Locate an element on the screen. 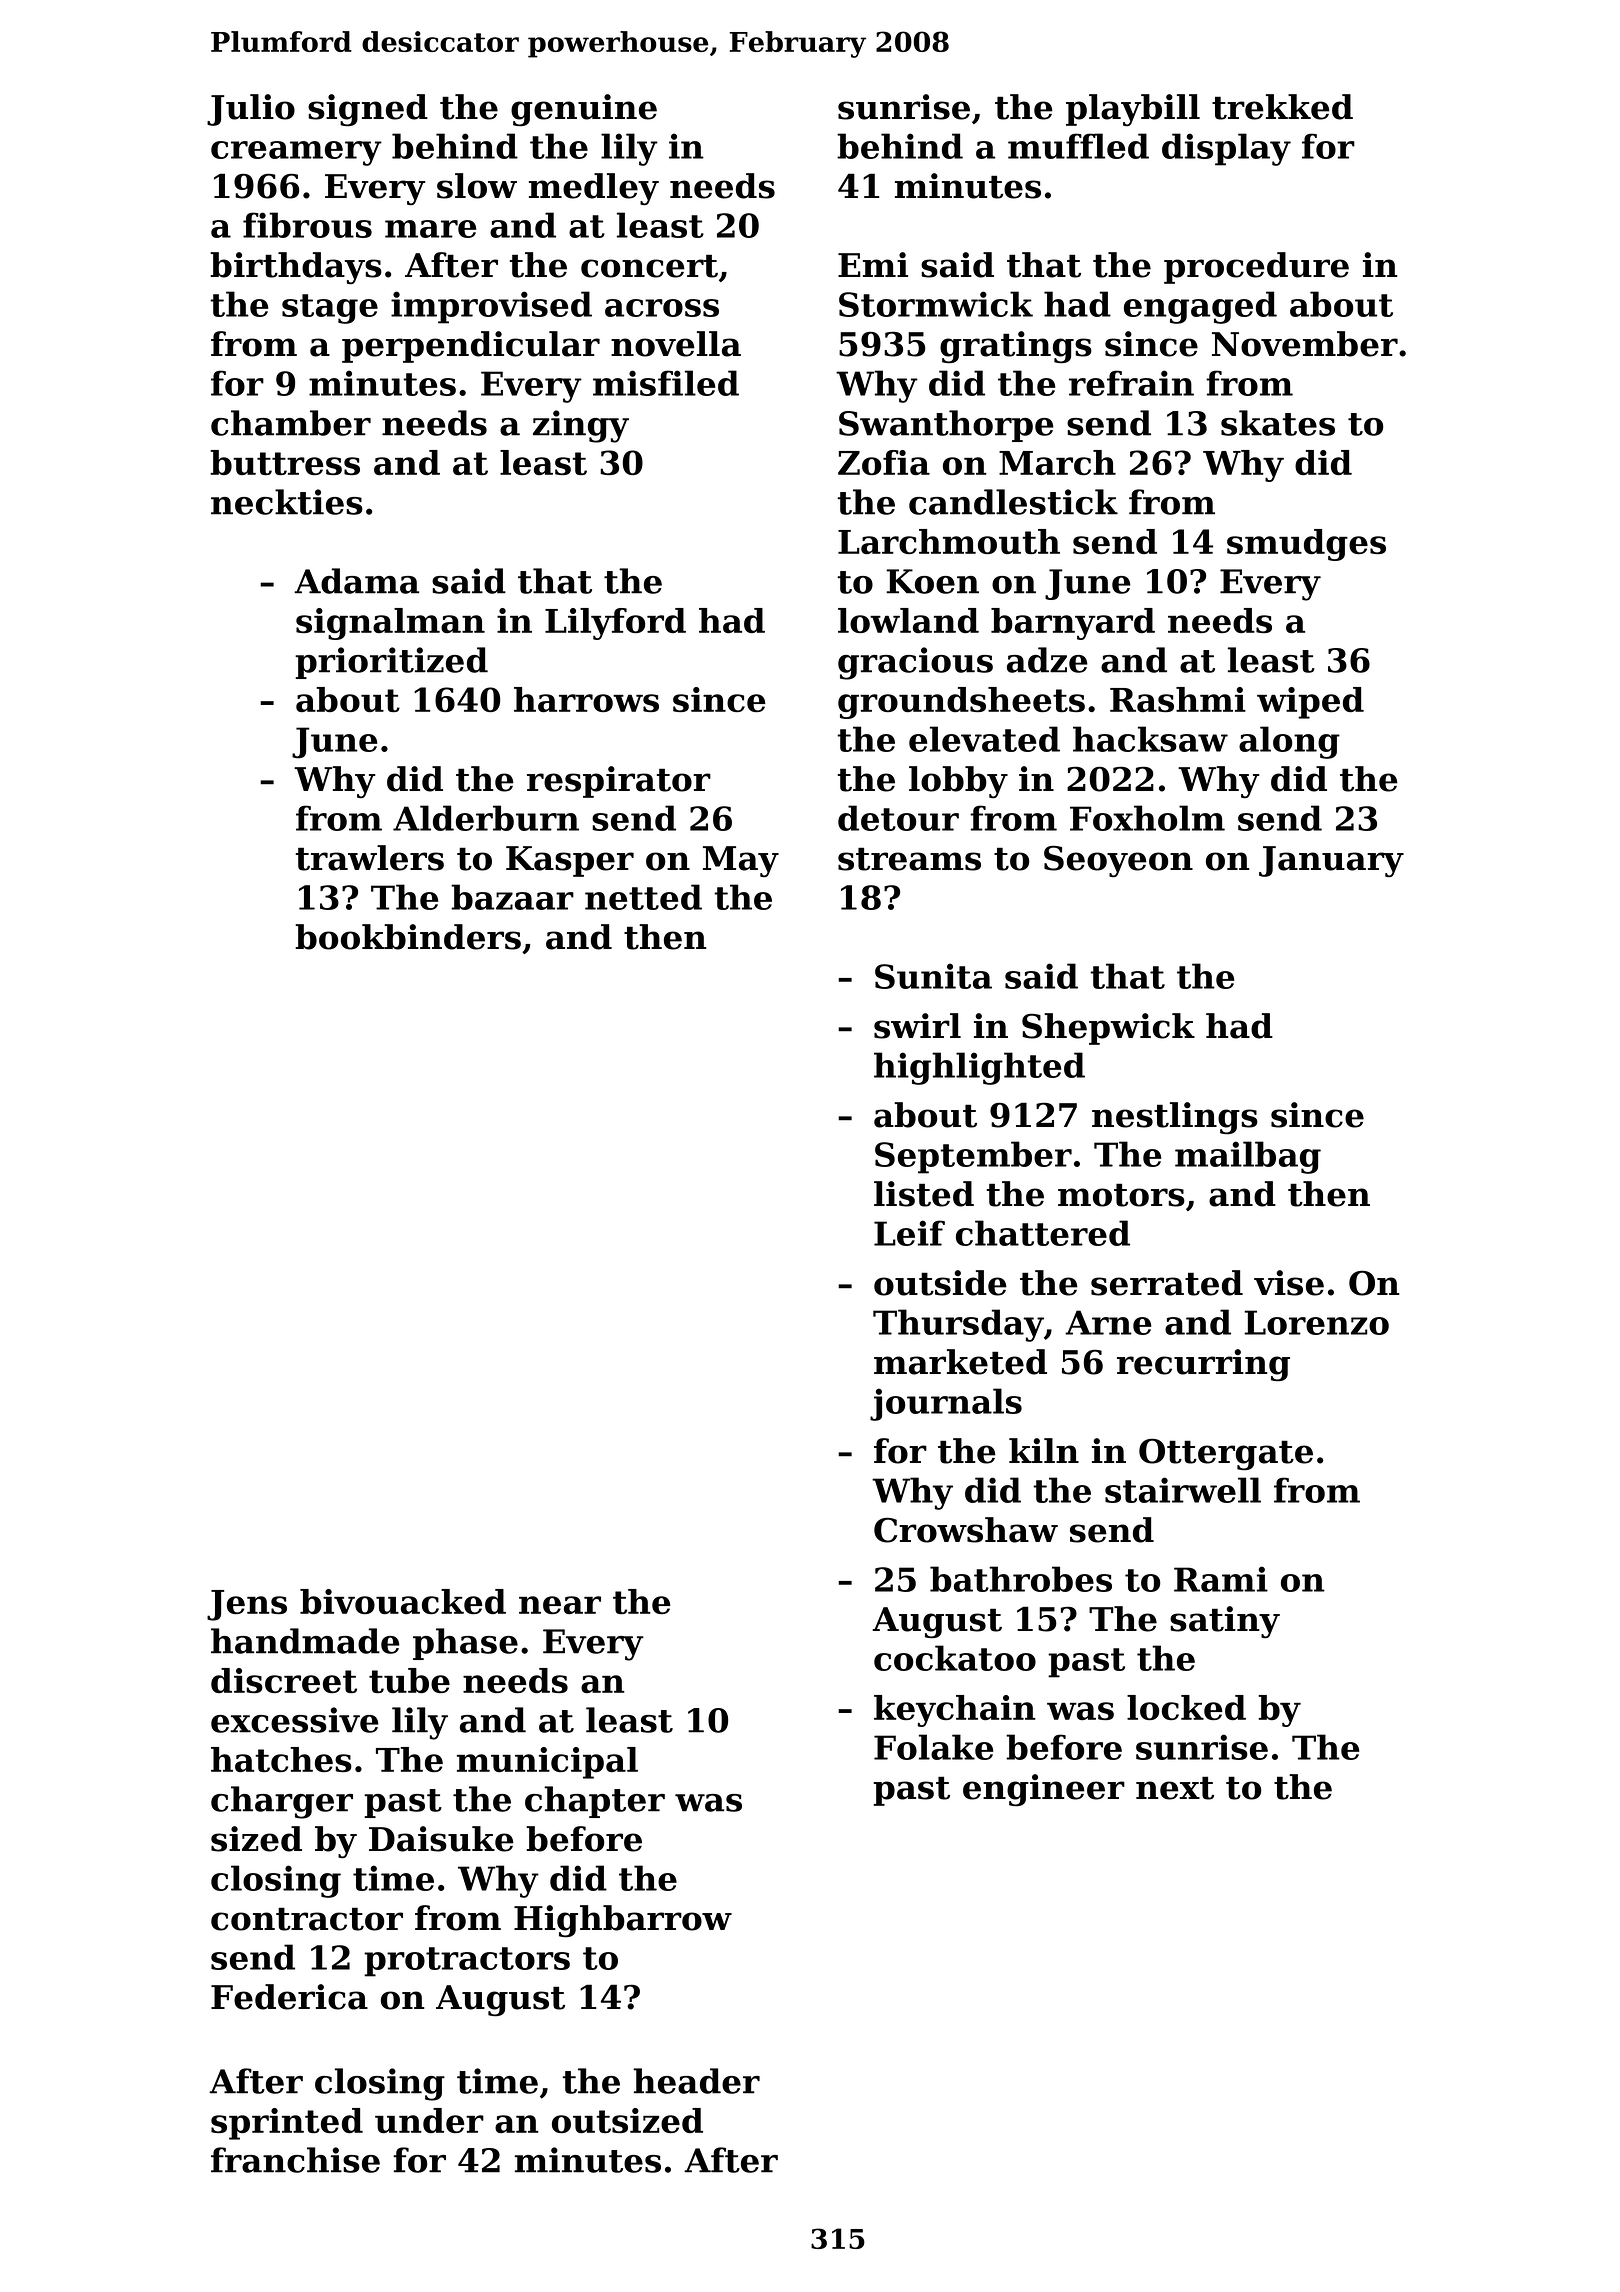 This screenshot has height=2292, width=1620. header is located at coordinates (696, 2081).
